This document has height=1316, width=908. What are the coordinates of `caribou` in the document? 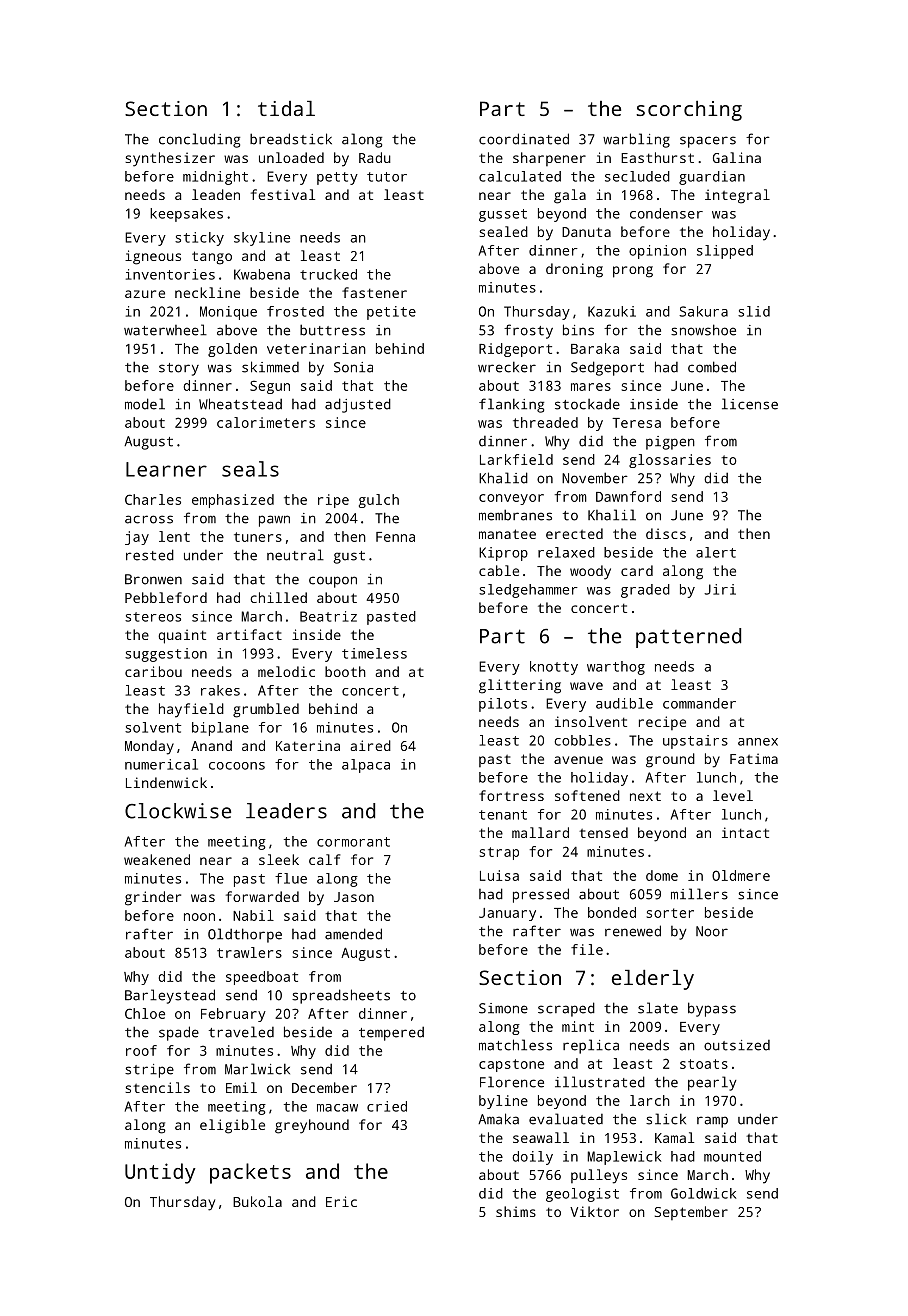 It's located at (153, 671).
